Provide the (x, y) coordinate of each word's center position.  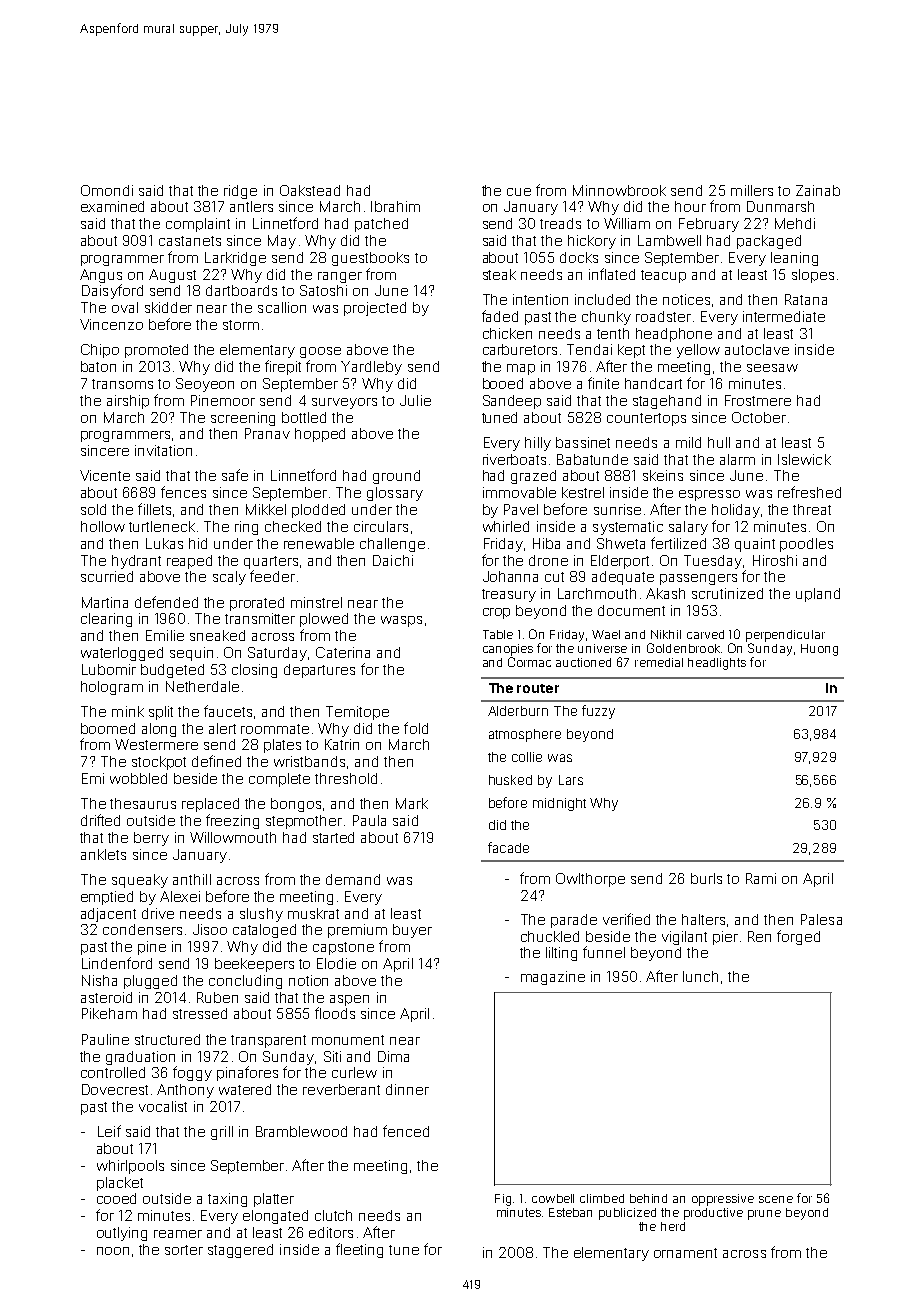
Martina (105, 602)
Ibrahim (395, 206)
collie (527, 757)
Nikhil (666, 634)
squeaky (140, 881)
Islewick (804, 459)
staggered (240, 1251)
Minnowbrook (619, 190)
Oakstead (310, 190)
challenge (392, 545)
